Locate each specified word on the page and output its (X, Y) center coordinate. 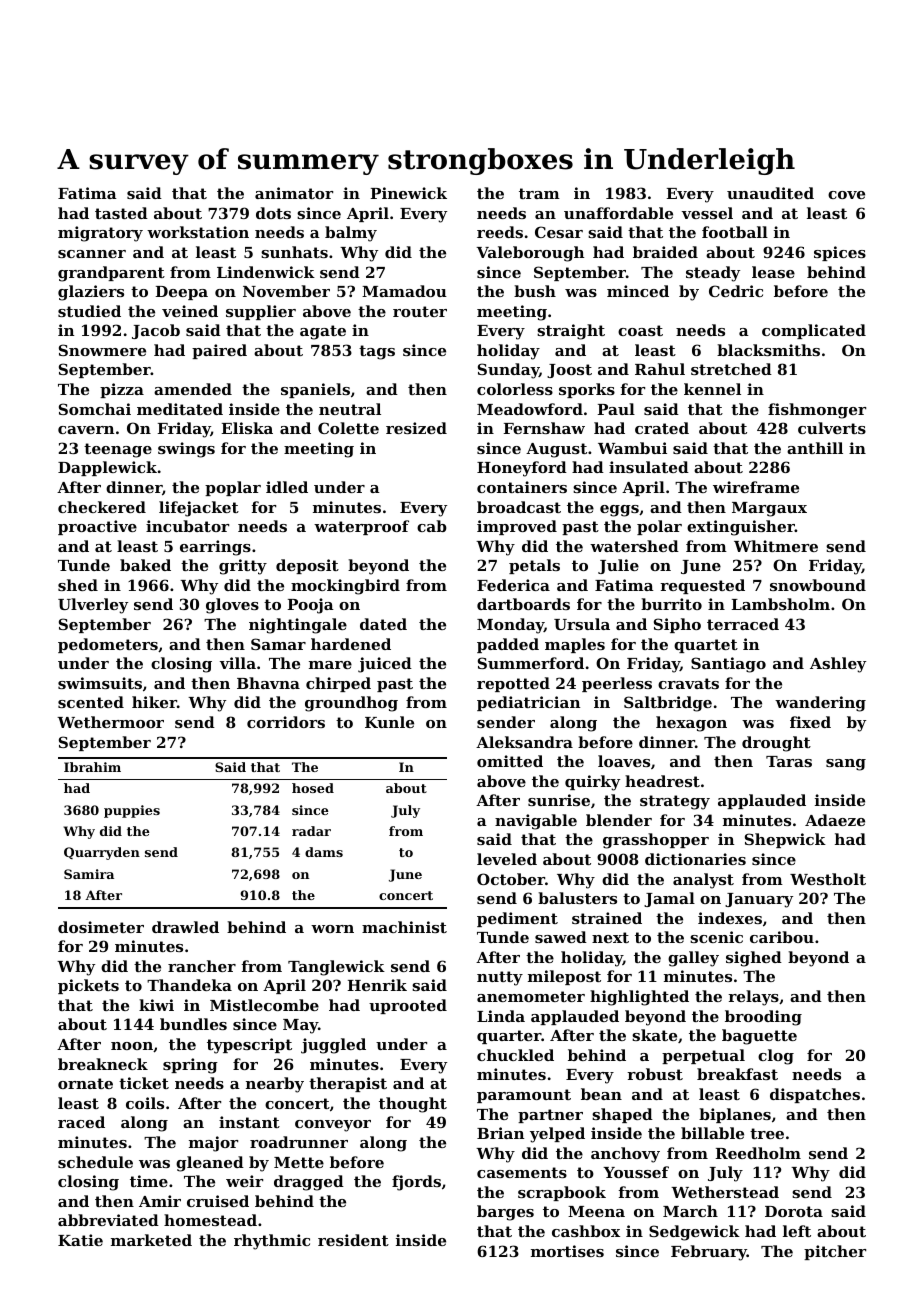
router (420, 311)
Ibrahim (92, 767)
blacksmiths (768, 350)
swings (186, 450)
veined (190, 311)
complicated (814, 331)
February (709, 1253)
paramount (524, 1096)
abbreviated (108, 1220)
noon (132, 1046)
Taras (789, 761)
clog (776, 1057)
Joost (569, 371)
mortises (567, 1251)
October (511, 879)
